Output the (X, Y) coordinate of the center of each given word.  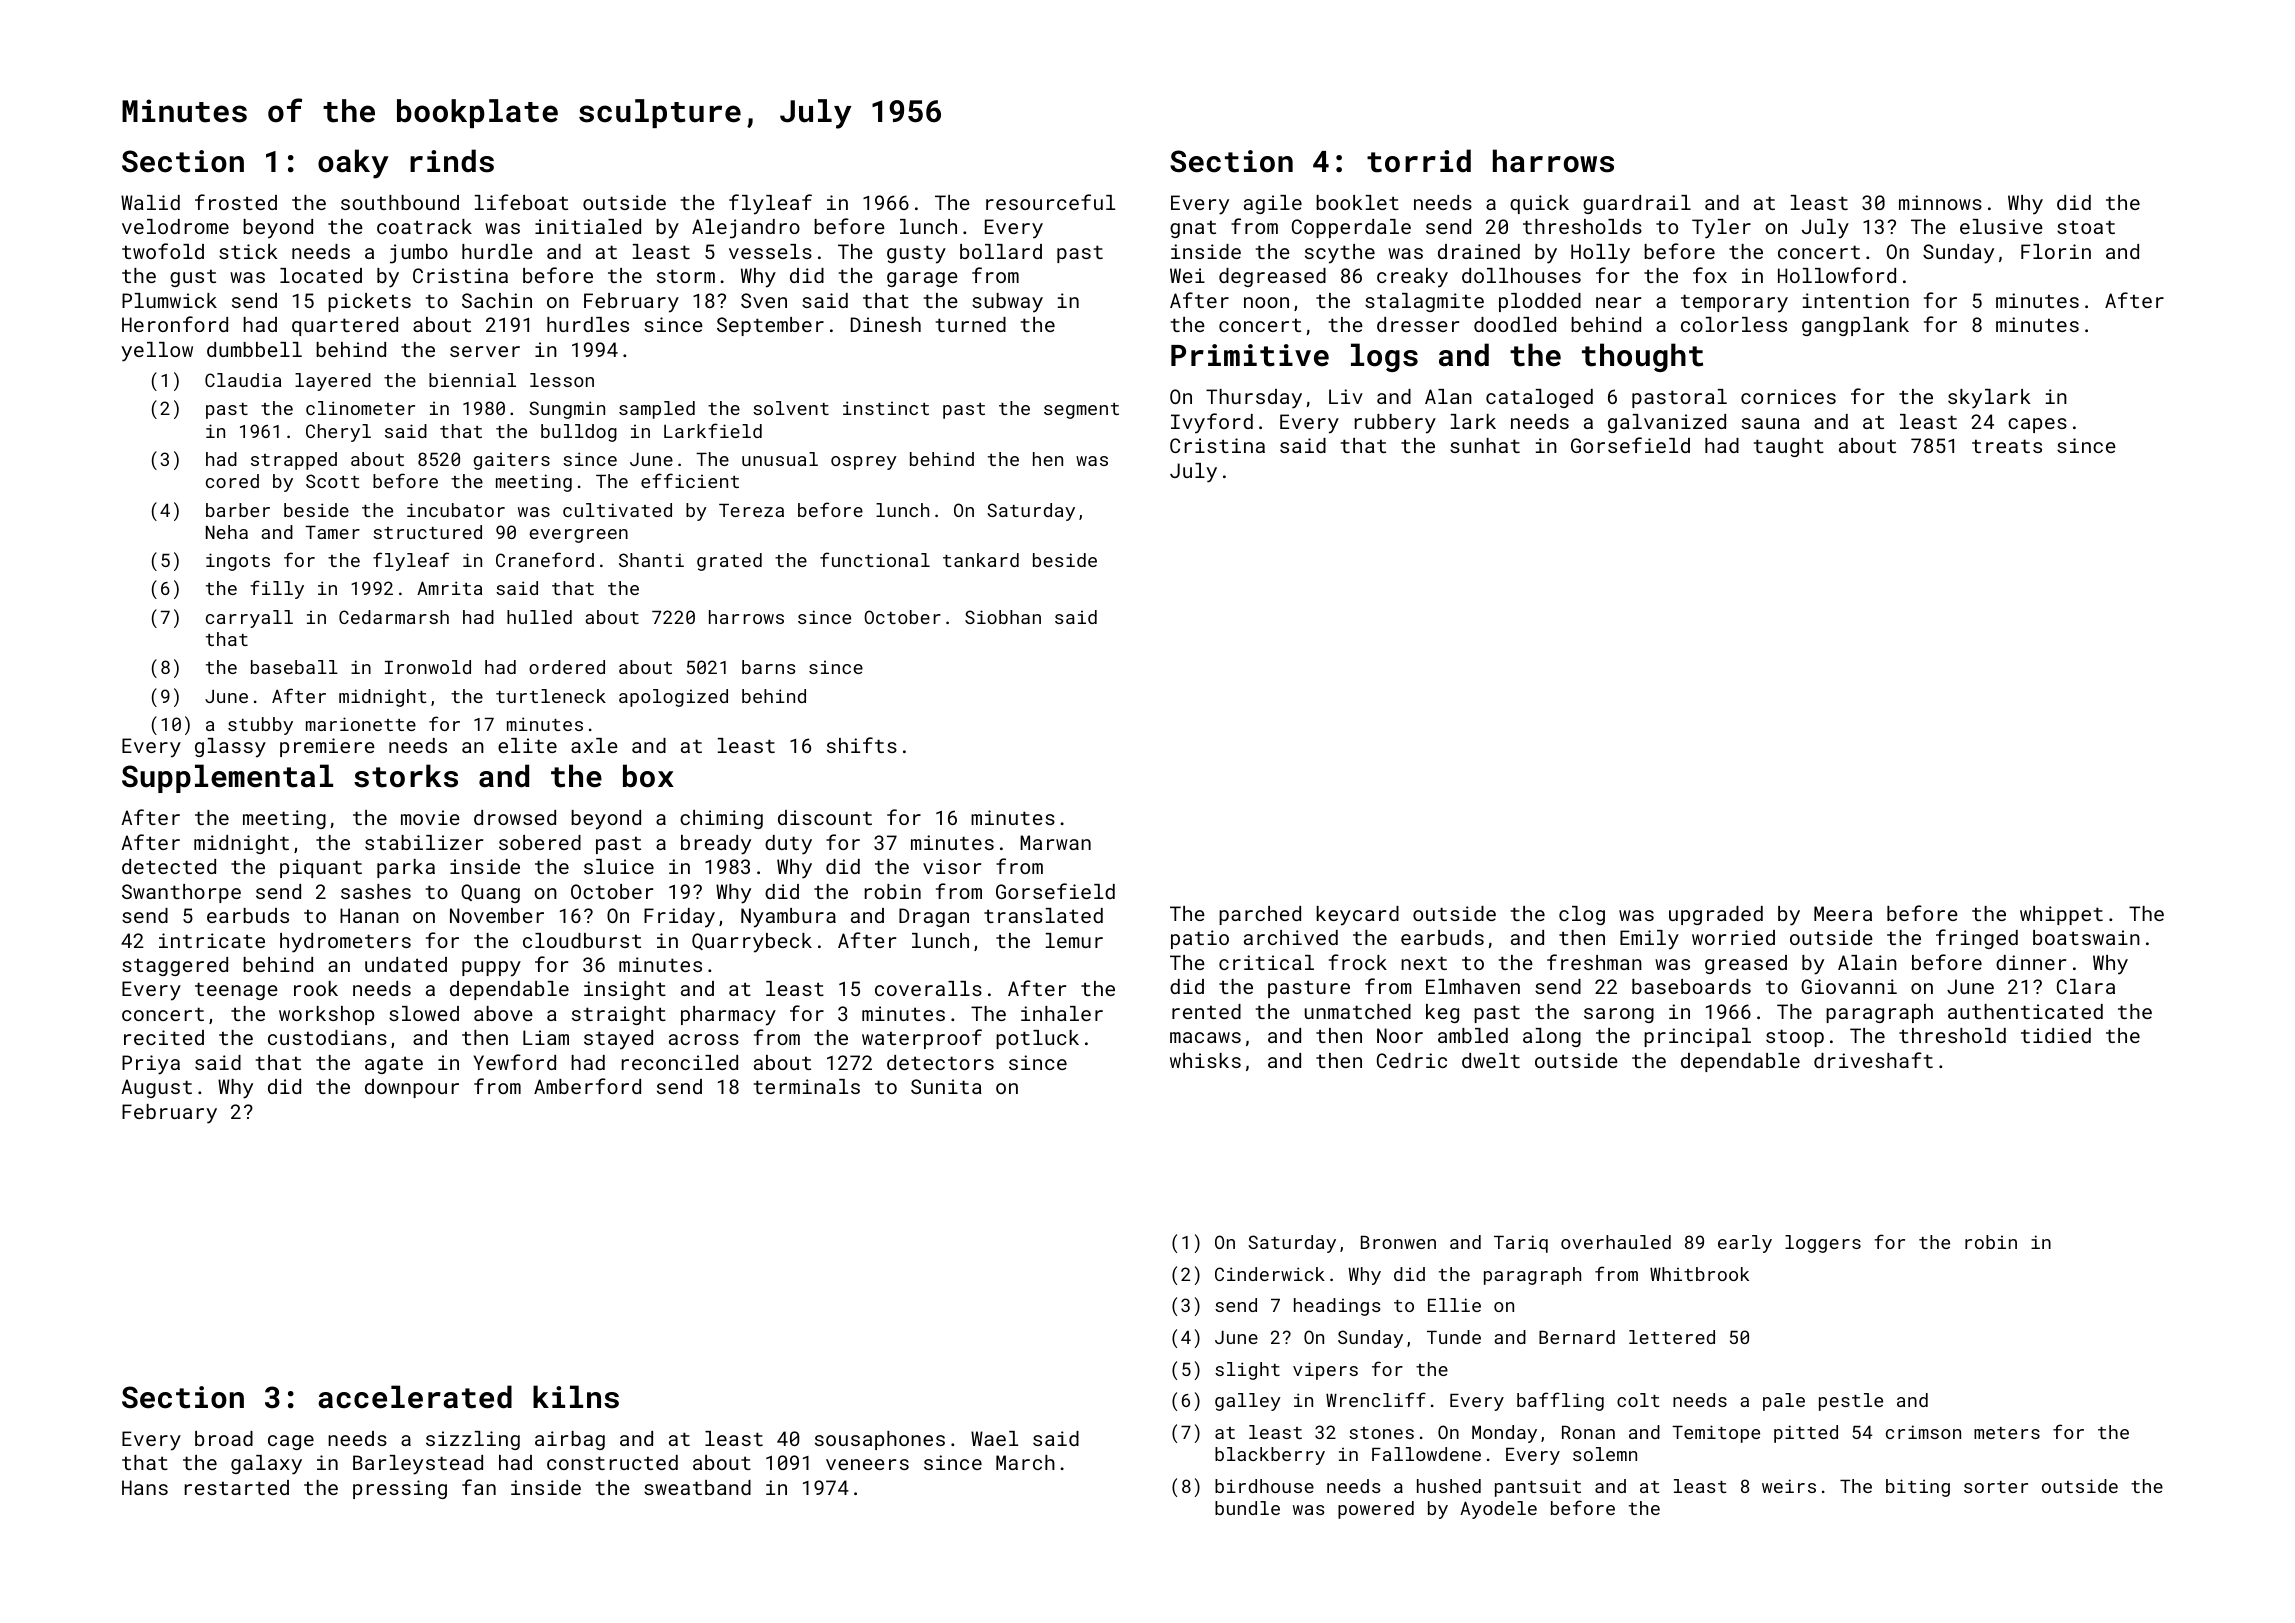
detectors (940, 1062)
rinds (452, 161)
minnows (1940, 202)
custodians (327, 1037)
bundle (1247, 1508)
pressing (400, 1489)
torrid (1419, 161)
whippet (2061, 915)
